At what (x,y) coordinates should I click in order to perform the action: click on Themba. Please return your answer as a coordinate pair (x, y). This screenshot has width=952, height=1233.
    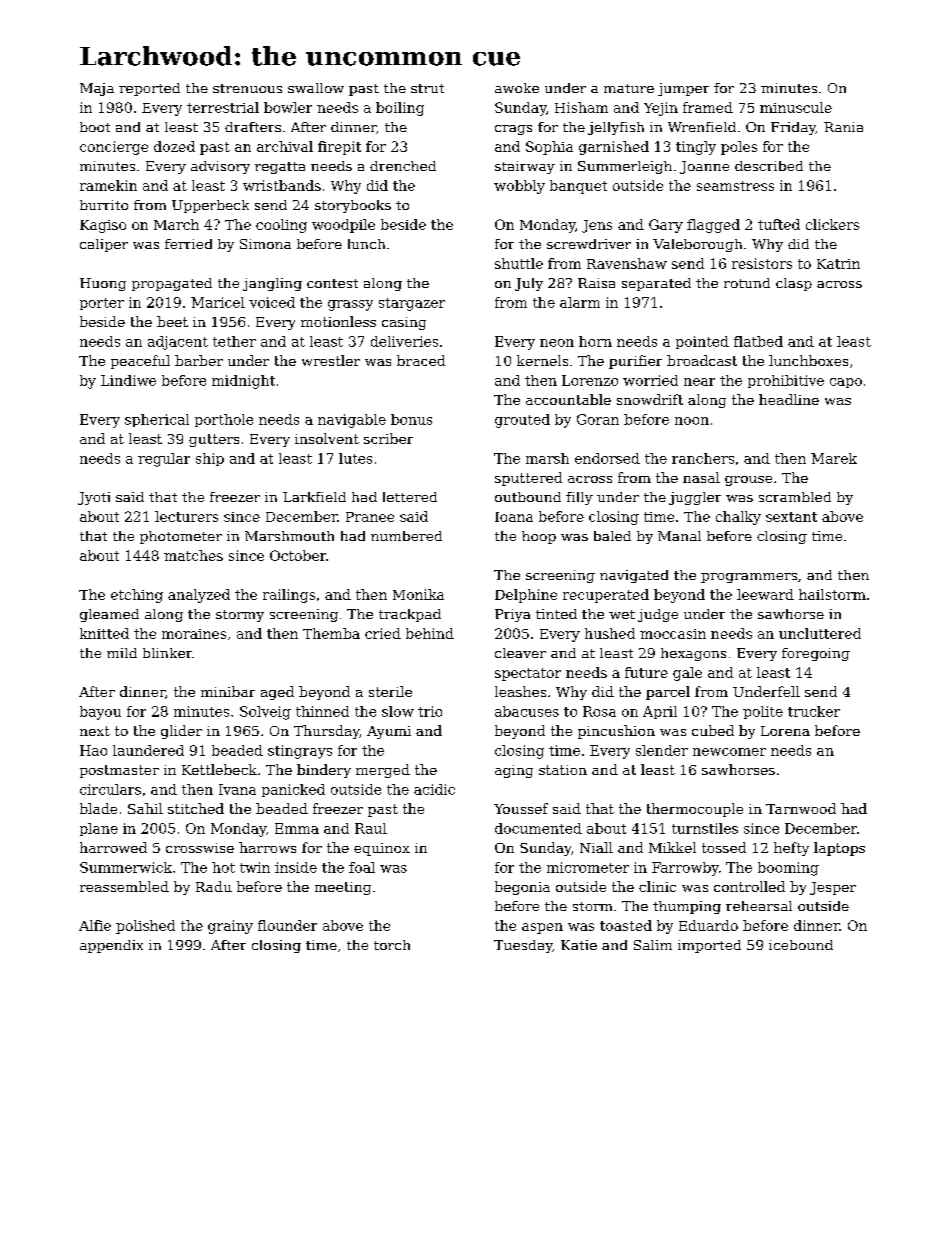
    Looking at the image, I should click on (331, 633).
